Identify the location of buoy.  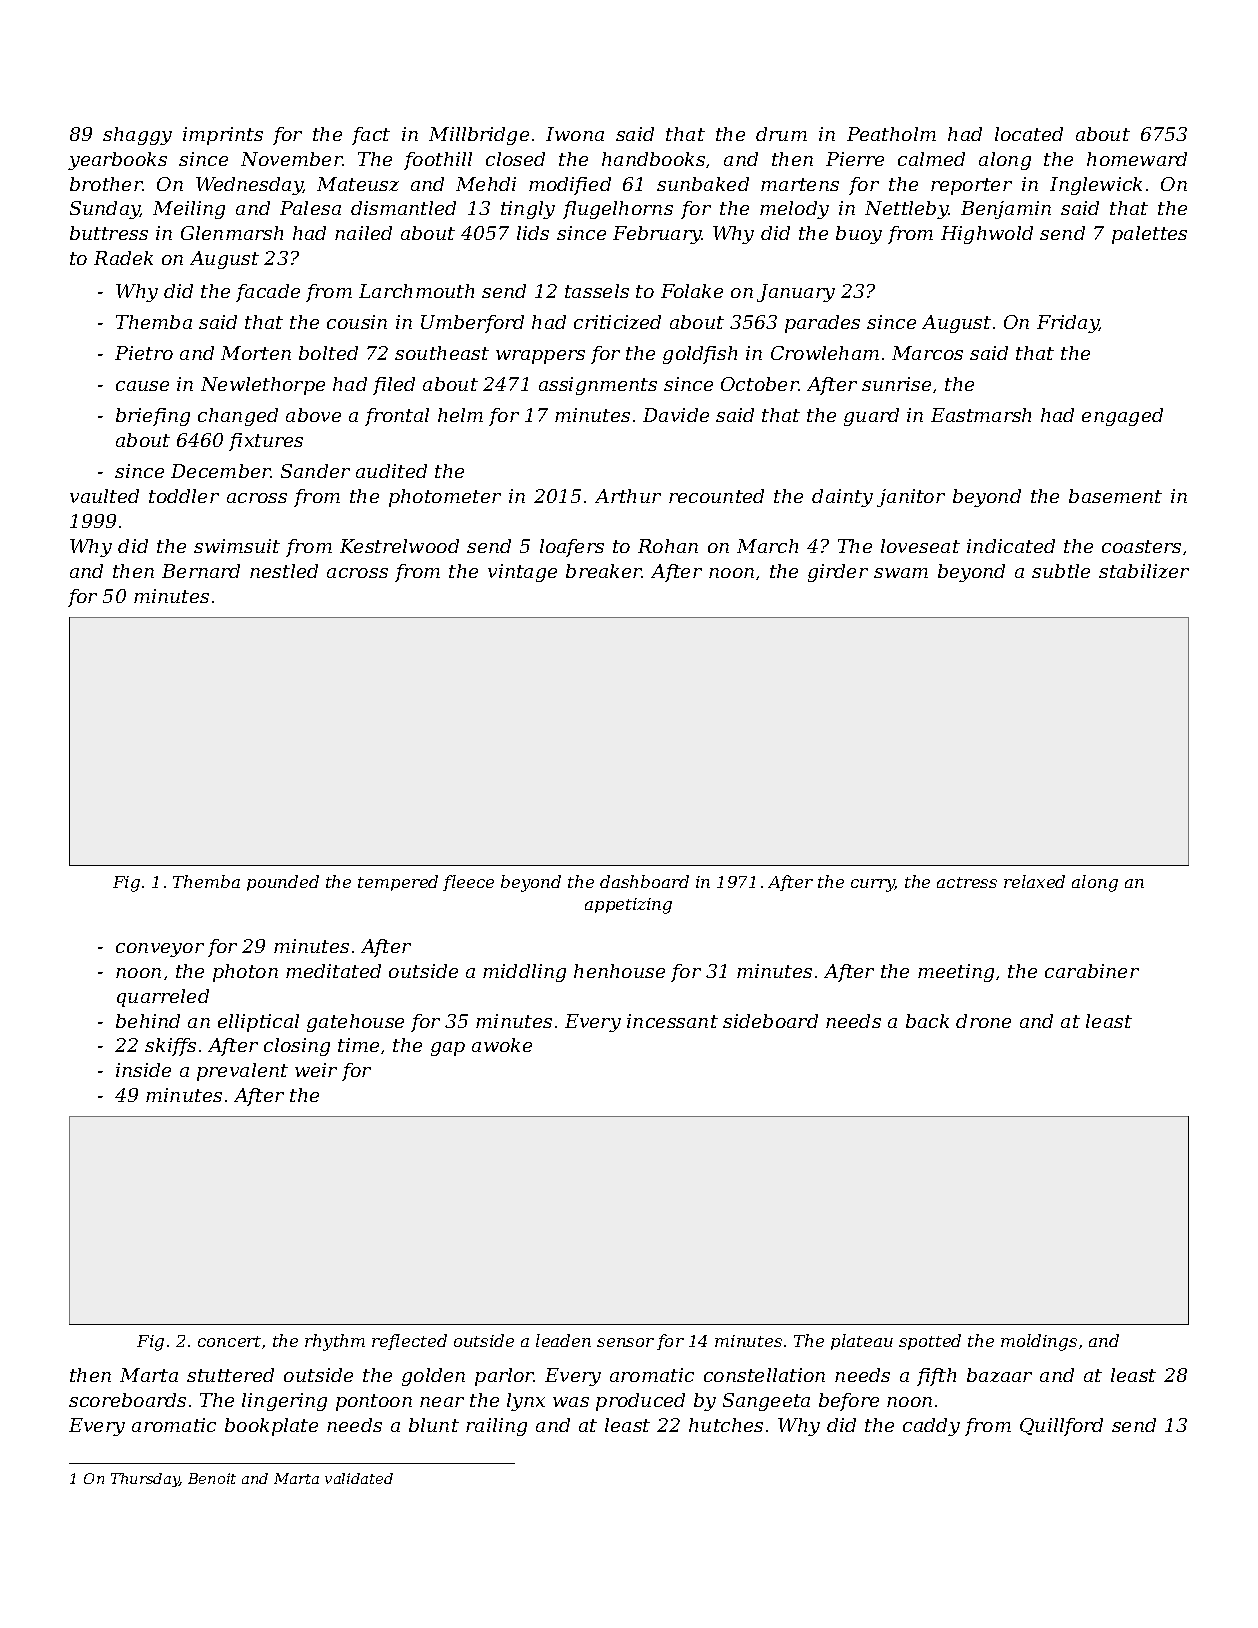
(859, 235).
